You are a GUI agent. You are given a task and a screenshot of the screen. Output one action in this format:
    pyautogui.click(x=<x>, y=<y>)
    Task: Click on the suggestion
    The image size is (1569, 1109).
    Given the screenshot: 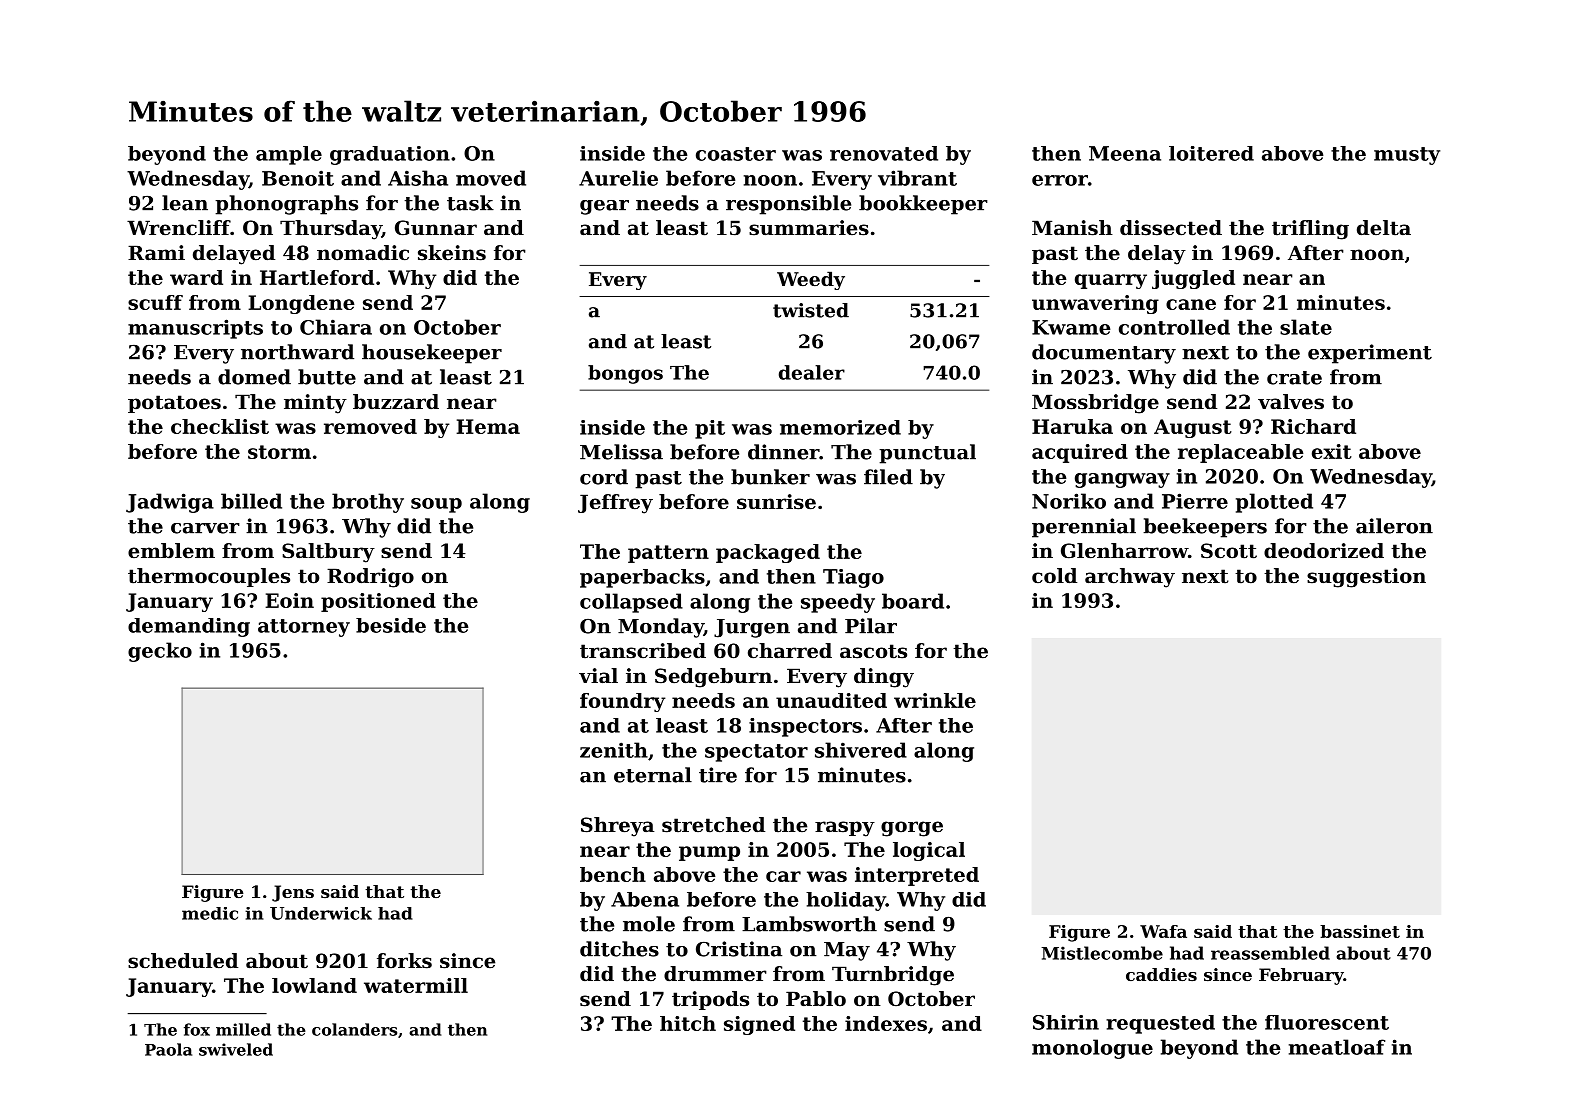 What is the action you would take?
    pyautogui.click(x=1366, y=578)
